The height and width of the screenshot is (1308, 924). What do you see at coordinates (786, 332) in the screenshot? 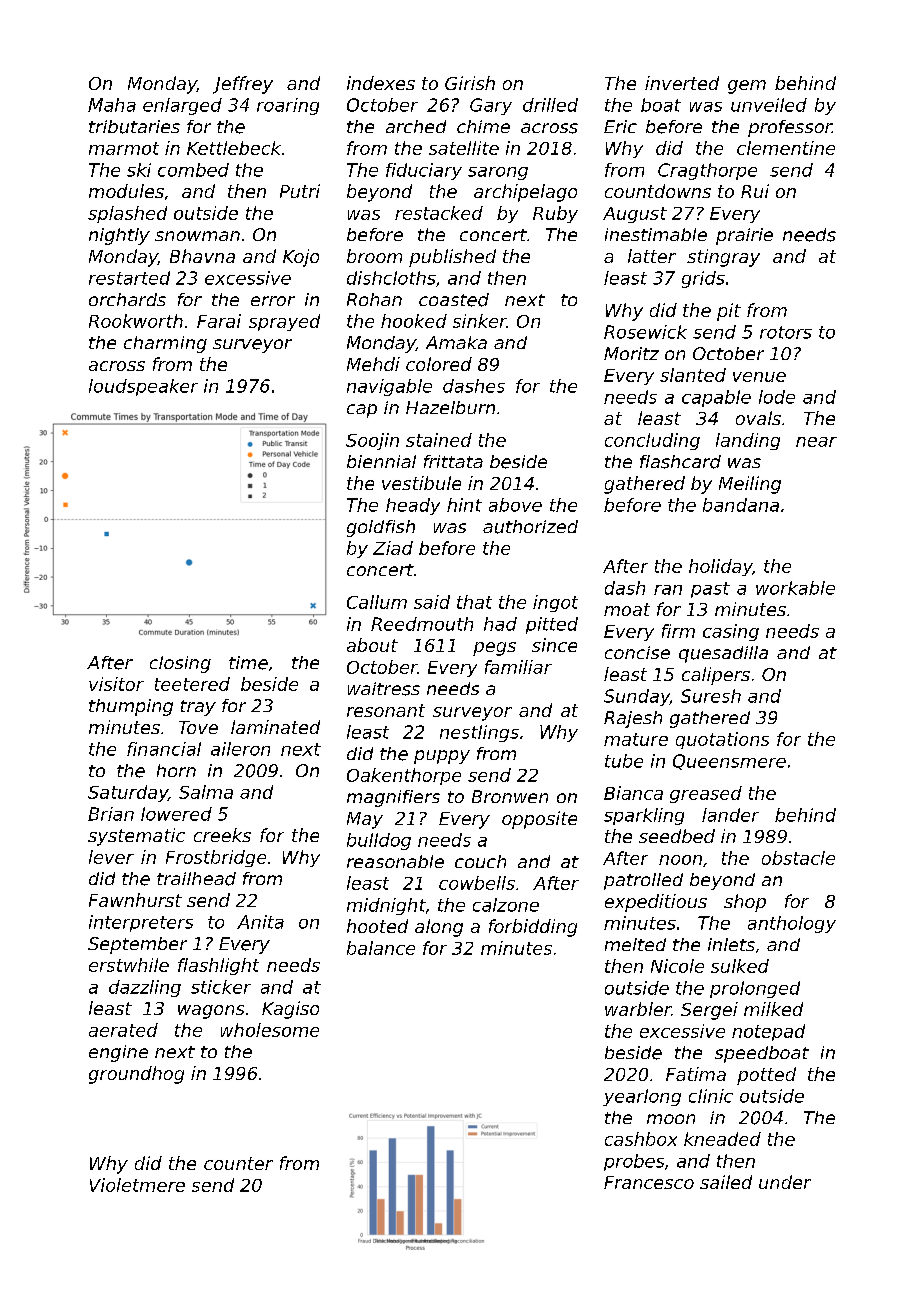
I see `rotors` at bounding box center [786, 332].
